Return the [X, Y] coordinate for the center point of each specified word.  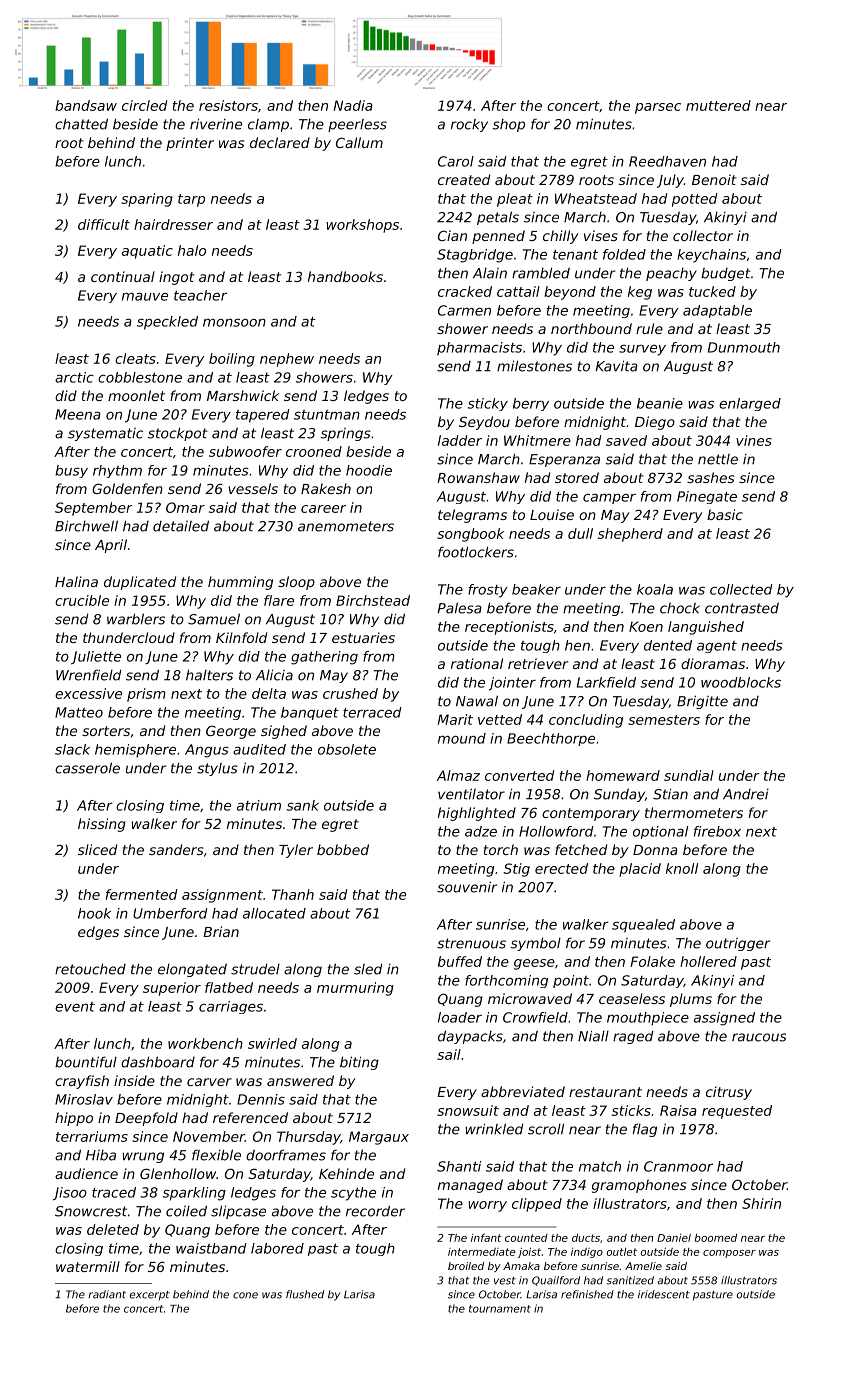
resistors [228, 105]
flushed [305, 1294]
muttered [718, 105]
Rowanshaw [478, 477]
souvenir [467, 887]
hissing [102, 825]
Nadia [353, 105]
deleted [113, 1229]
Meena [78, 414]
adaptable [717, 311]
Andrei [746, 794]
